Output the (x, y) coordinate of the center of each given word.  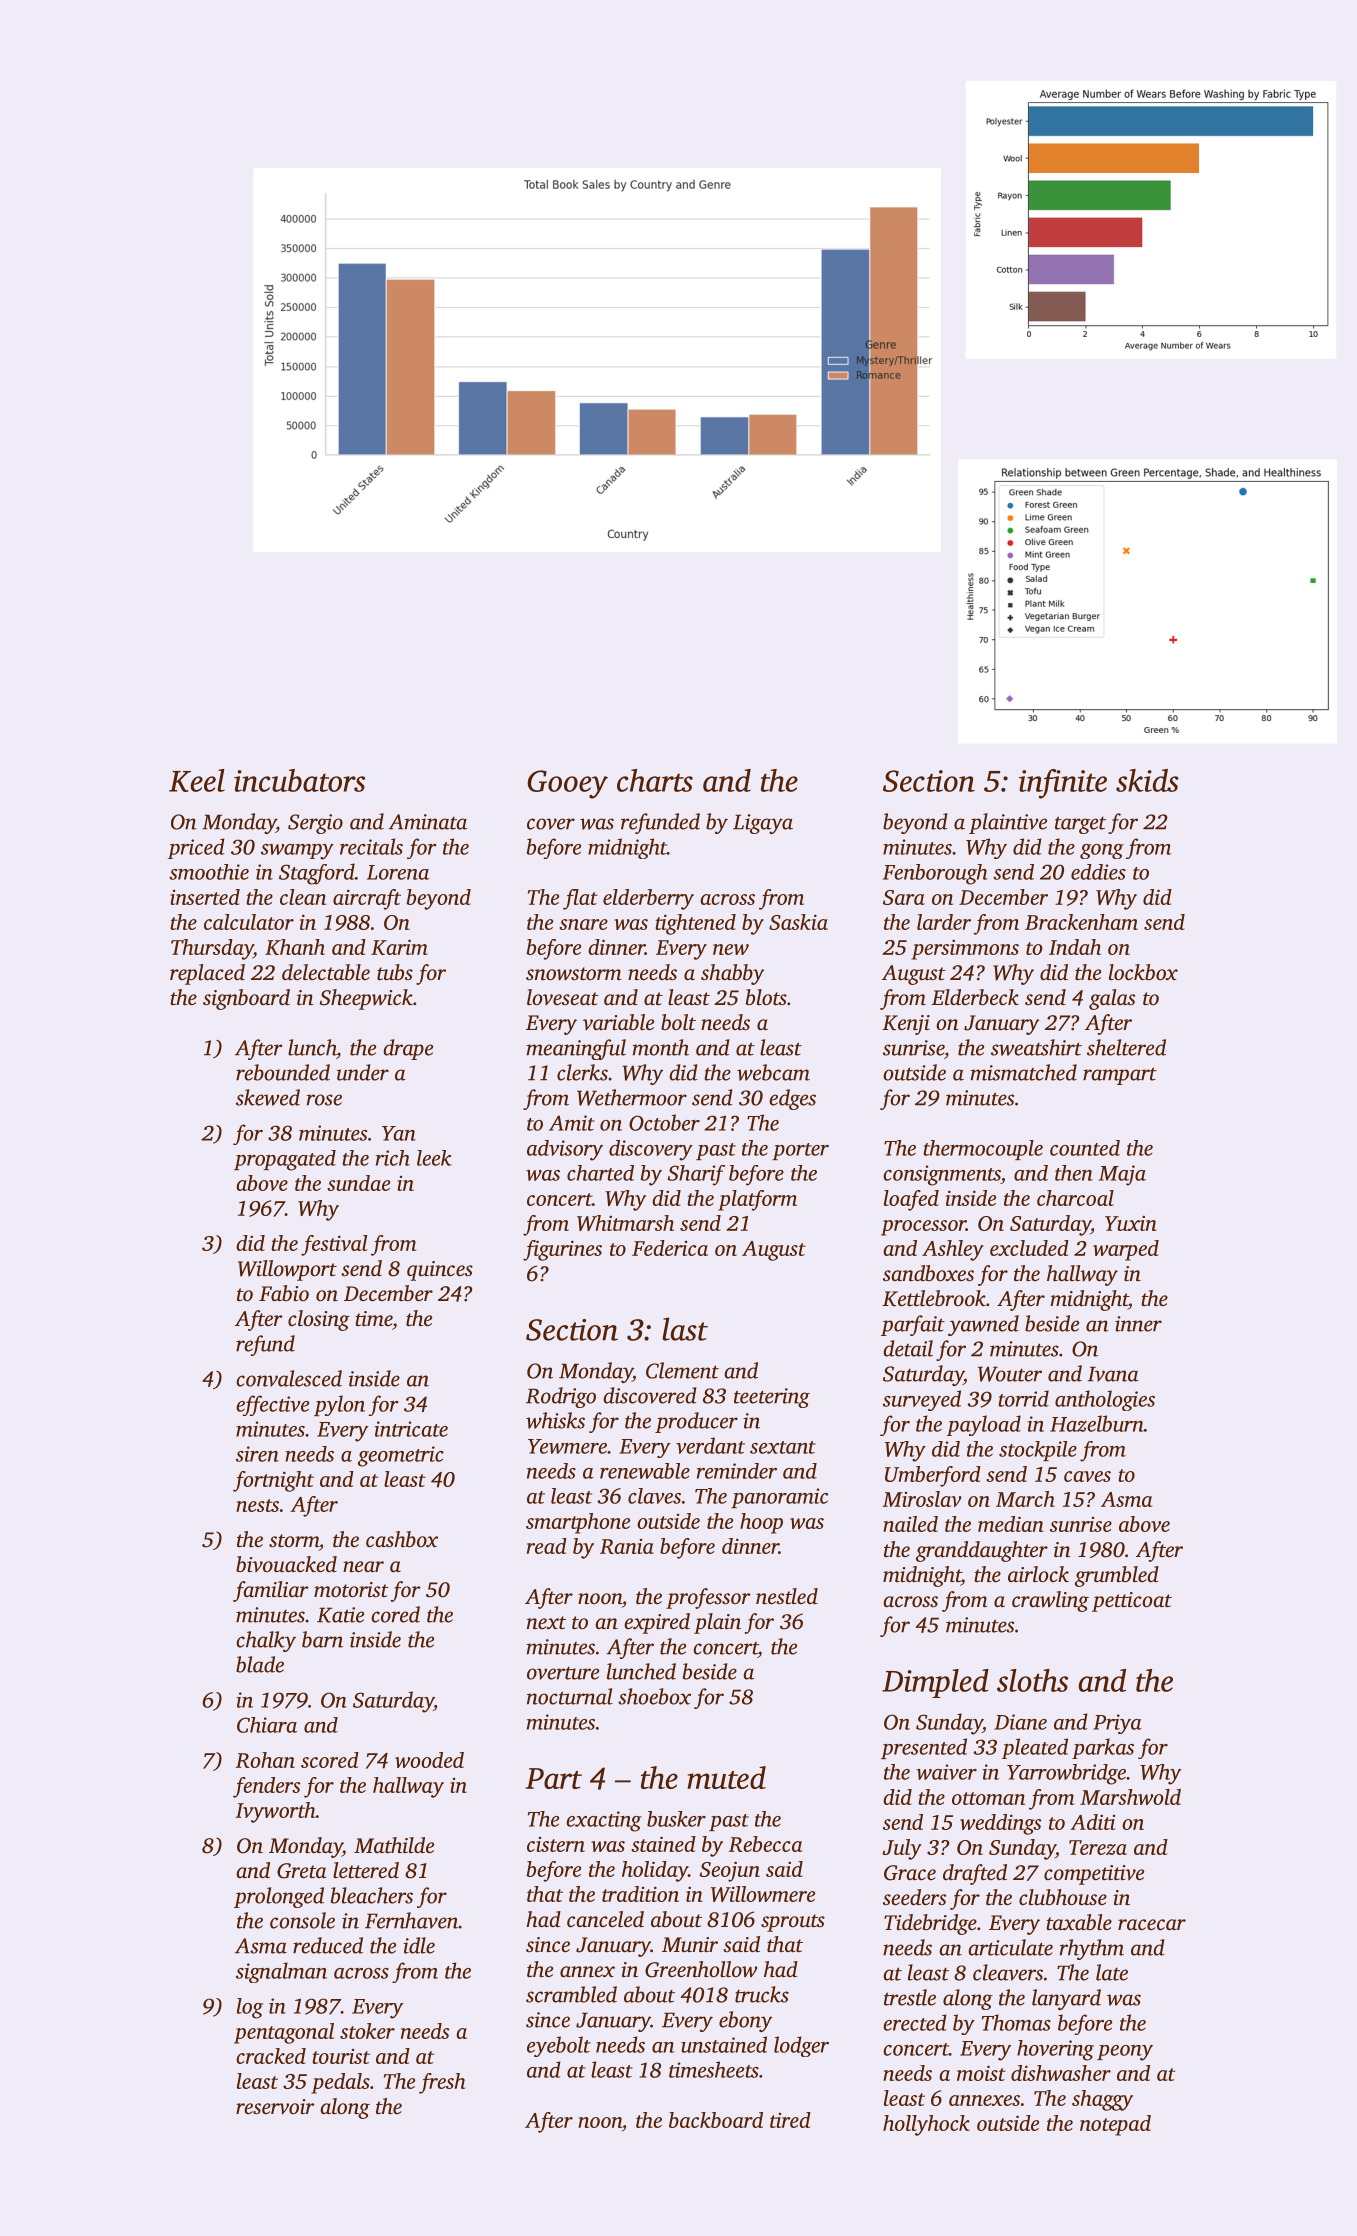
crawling (1050, 1601)
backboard (716, 2120)
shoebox (654, 1696)
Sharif (696, 1175)
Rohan (265, 1760)
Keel (197, 780)
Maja (1122, 1175)
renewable (645, 1471)
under (363, 1072)
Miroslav (922, 1499)
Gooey (567, 784)
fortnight (273, 1481)
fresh (442, 2083)
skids (1147, 780)
